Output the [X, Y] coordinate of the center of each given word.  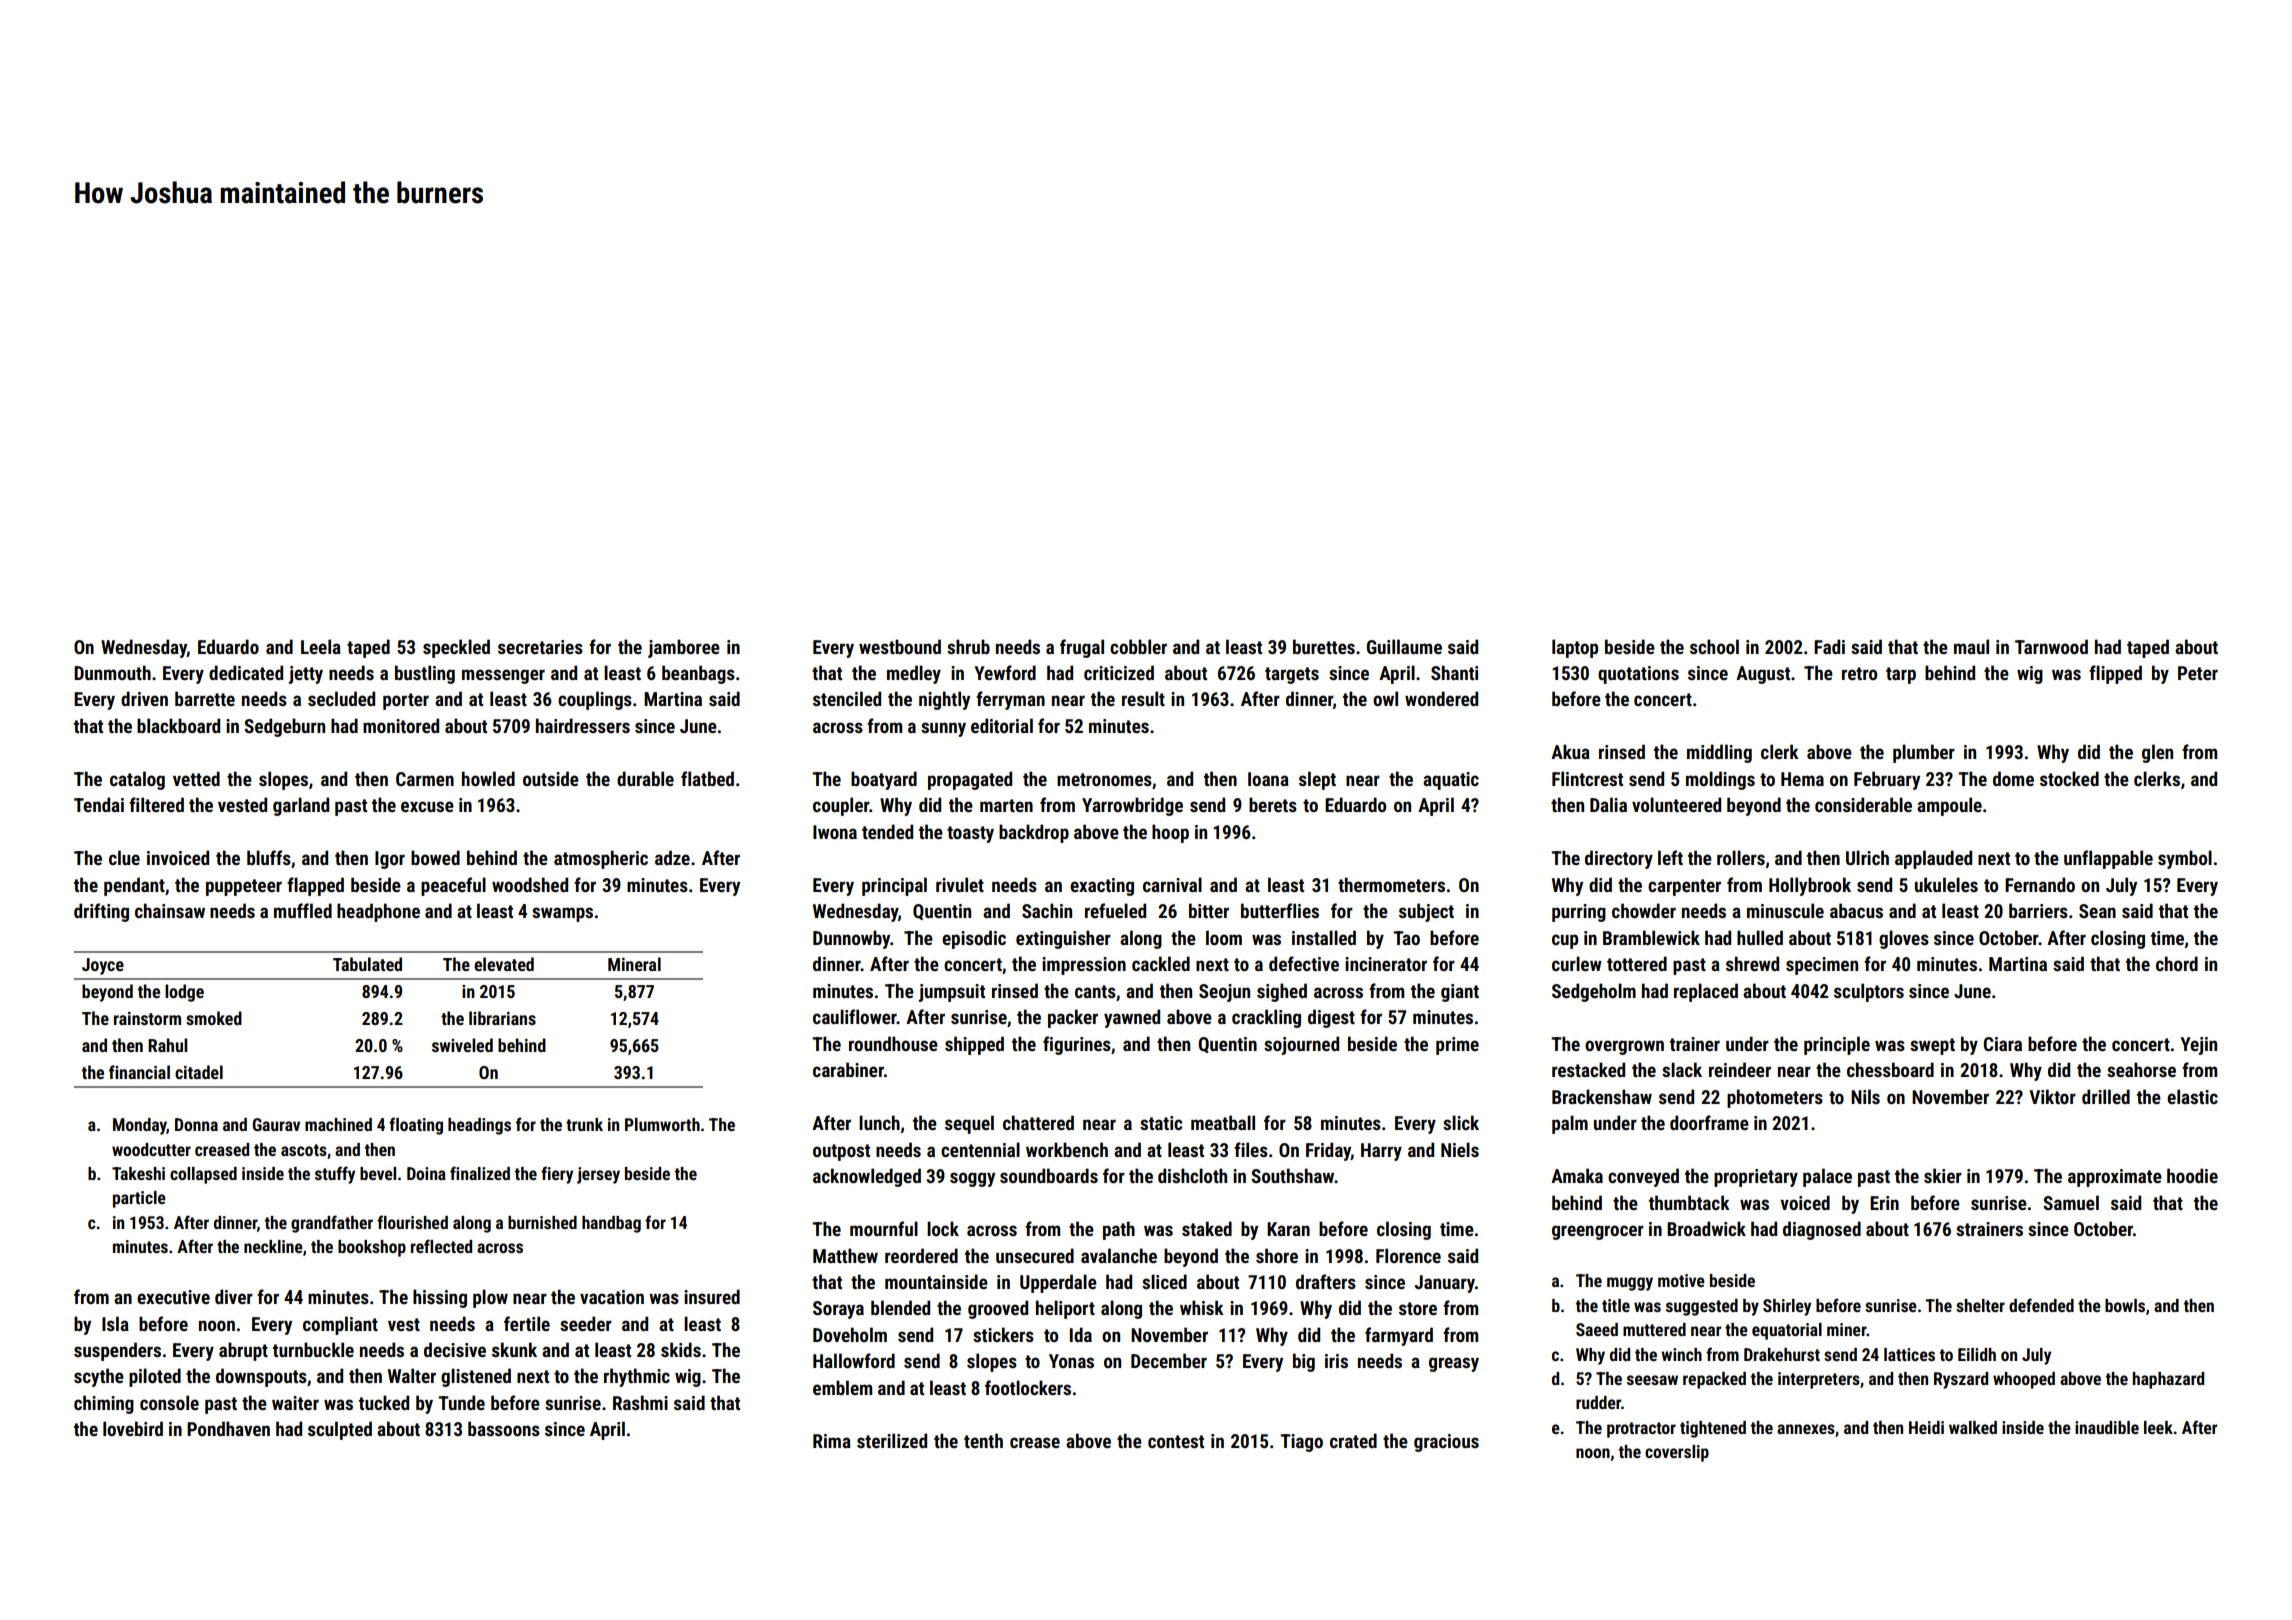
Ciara [2003, 1044]
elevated [504, 964]
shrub [968, 646]
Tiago [1301, 1443]
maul [1971, 646]
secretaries [540, 647]
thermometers [1391, 884]
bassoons [504, 1428]
